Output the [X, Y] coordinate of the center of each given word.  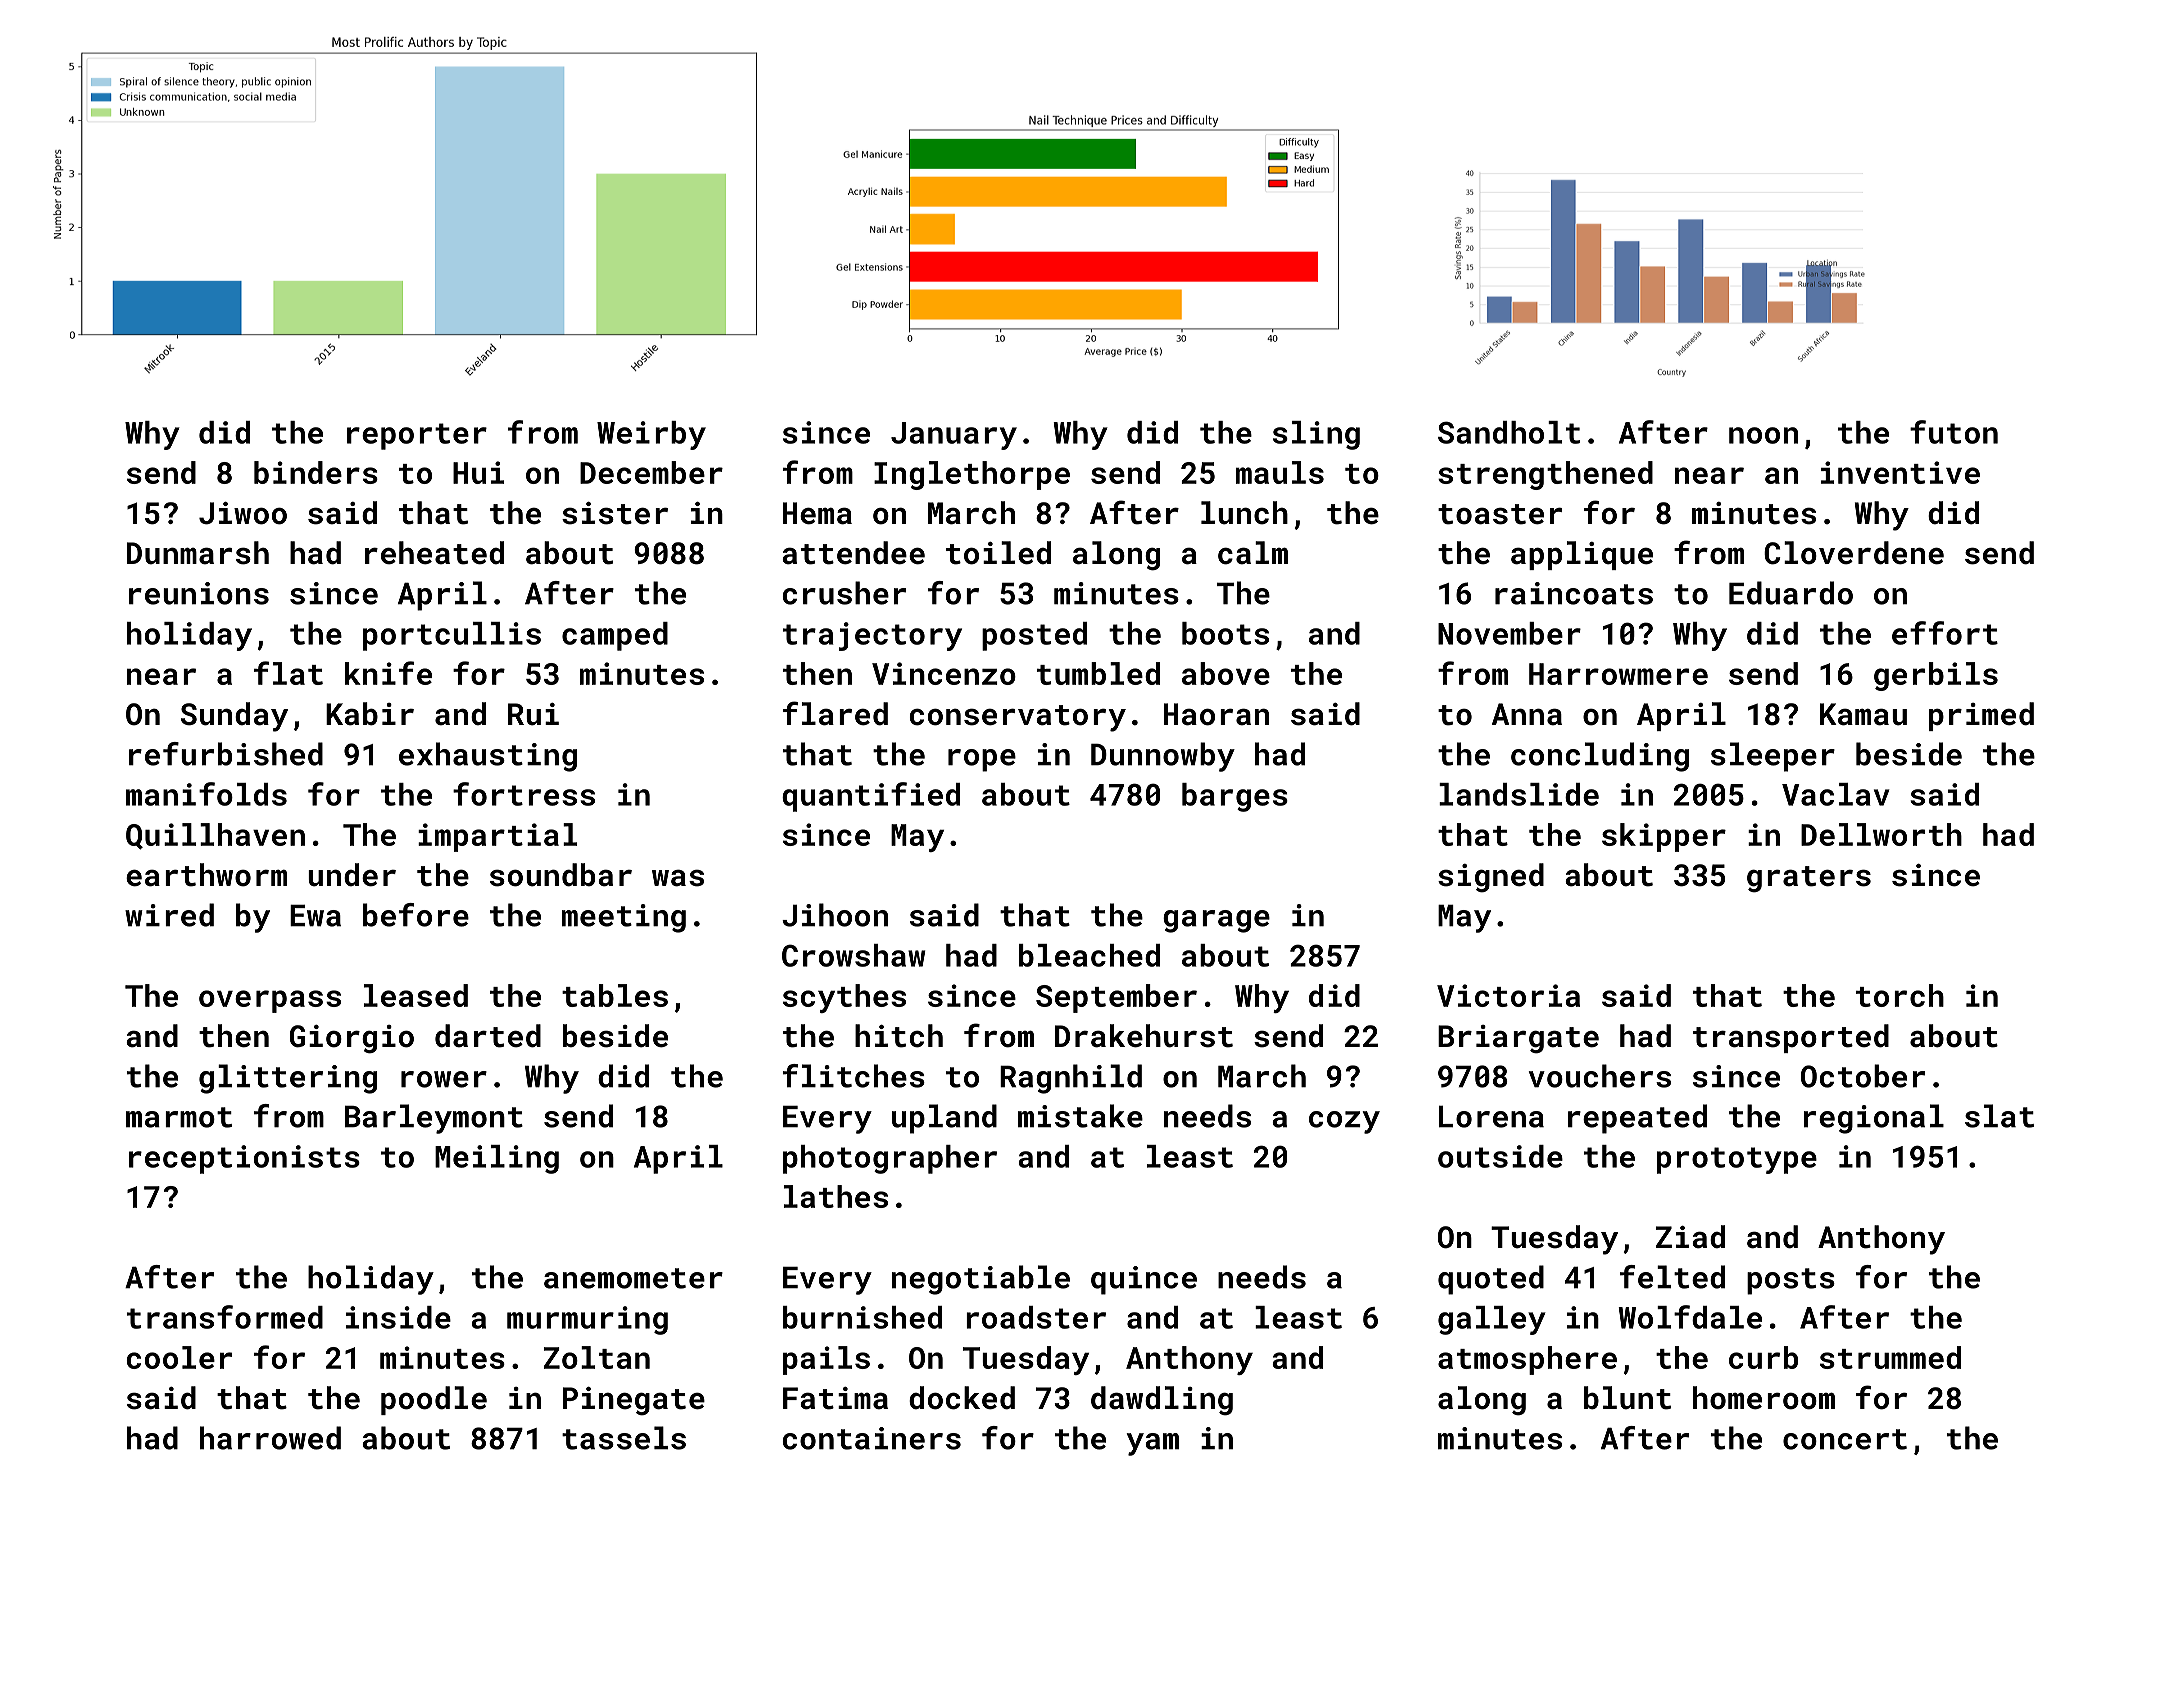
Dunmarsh [198, 553]
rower [444, 1079]
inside [398, 1317]
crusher [844, 593]
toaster [1500, 514]
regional [1874, 1119]
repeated [1637, 1119]
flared [835, 713]
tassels [624, 1438]
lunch [1244, 513]
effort [1945, 633]
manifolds [206, 794]
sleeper [1773, 757]
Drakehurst [1144, 1036]
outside [1500, 1156]
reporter [417, 436]
